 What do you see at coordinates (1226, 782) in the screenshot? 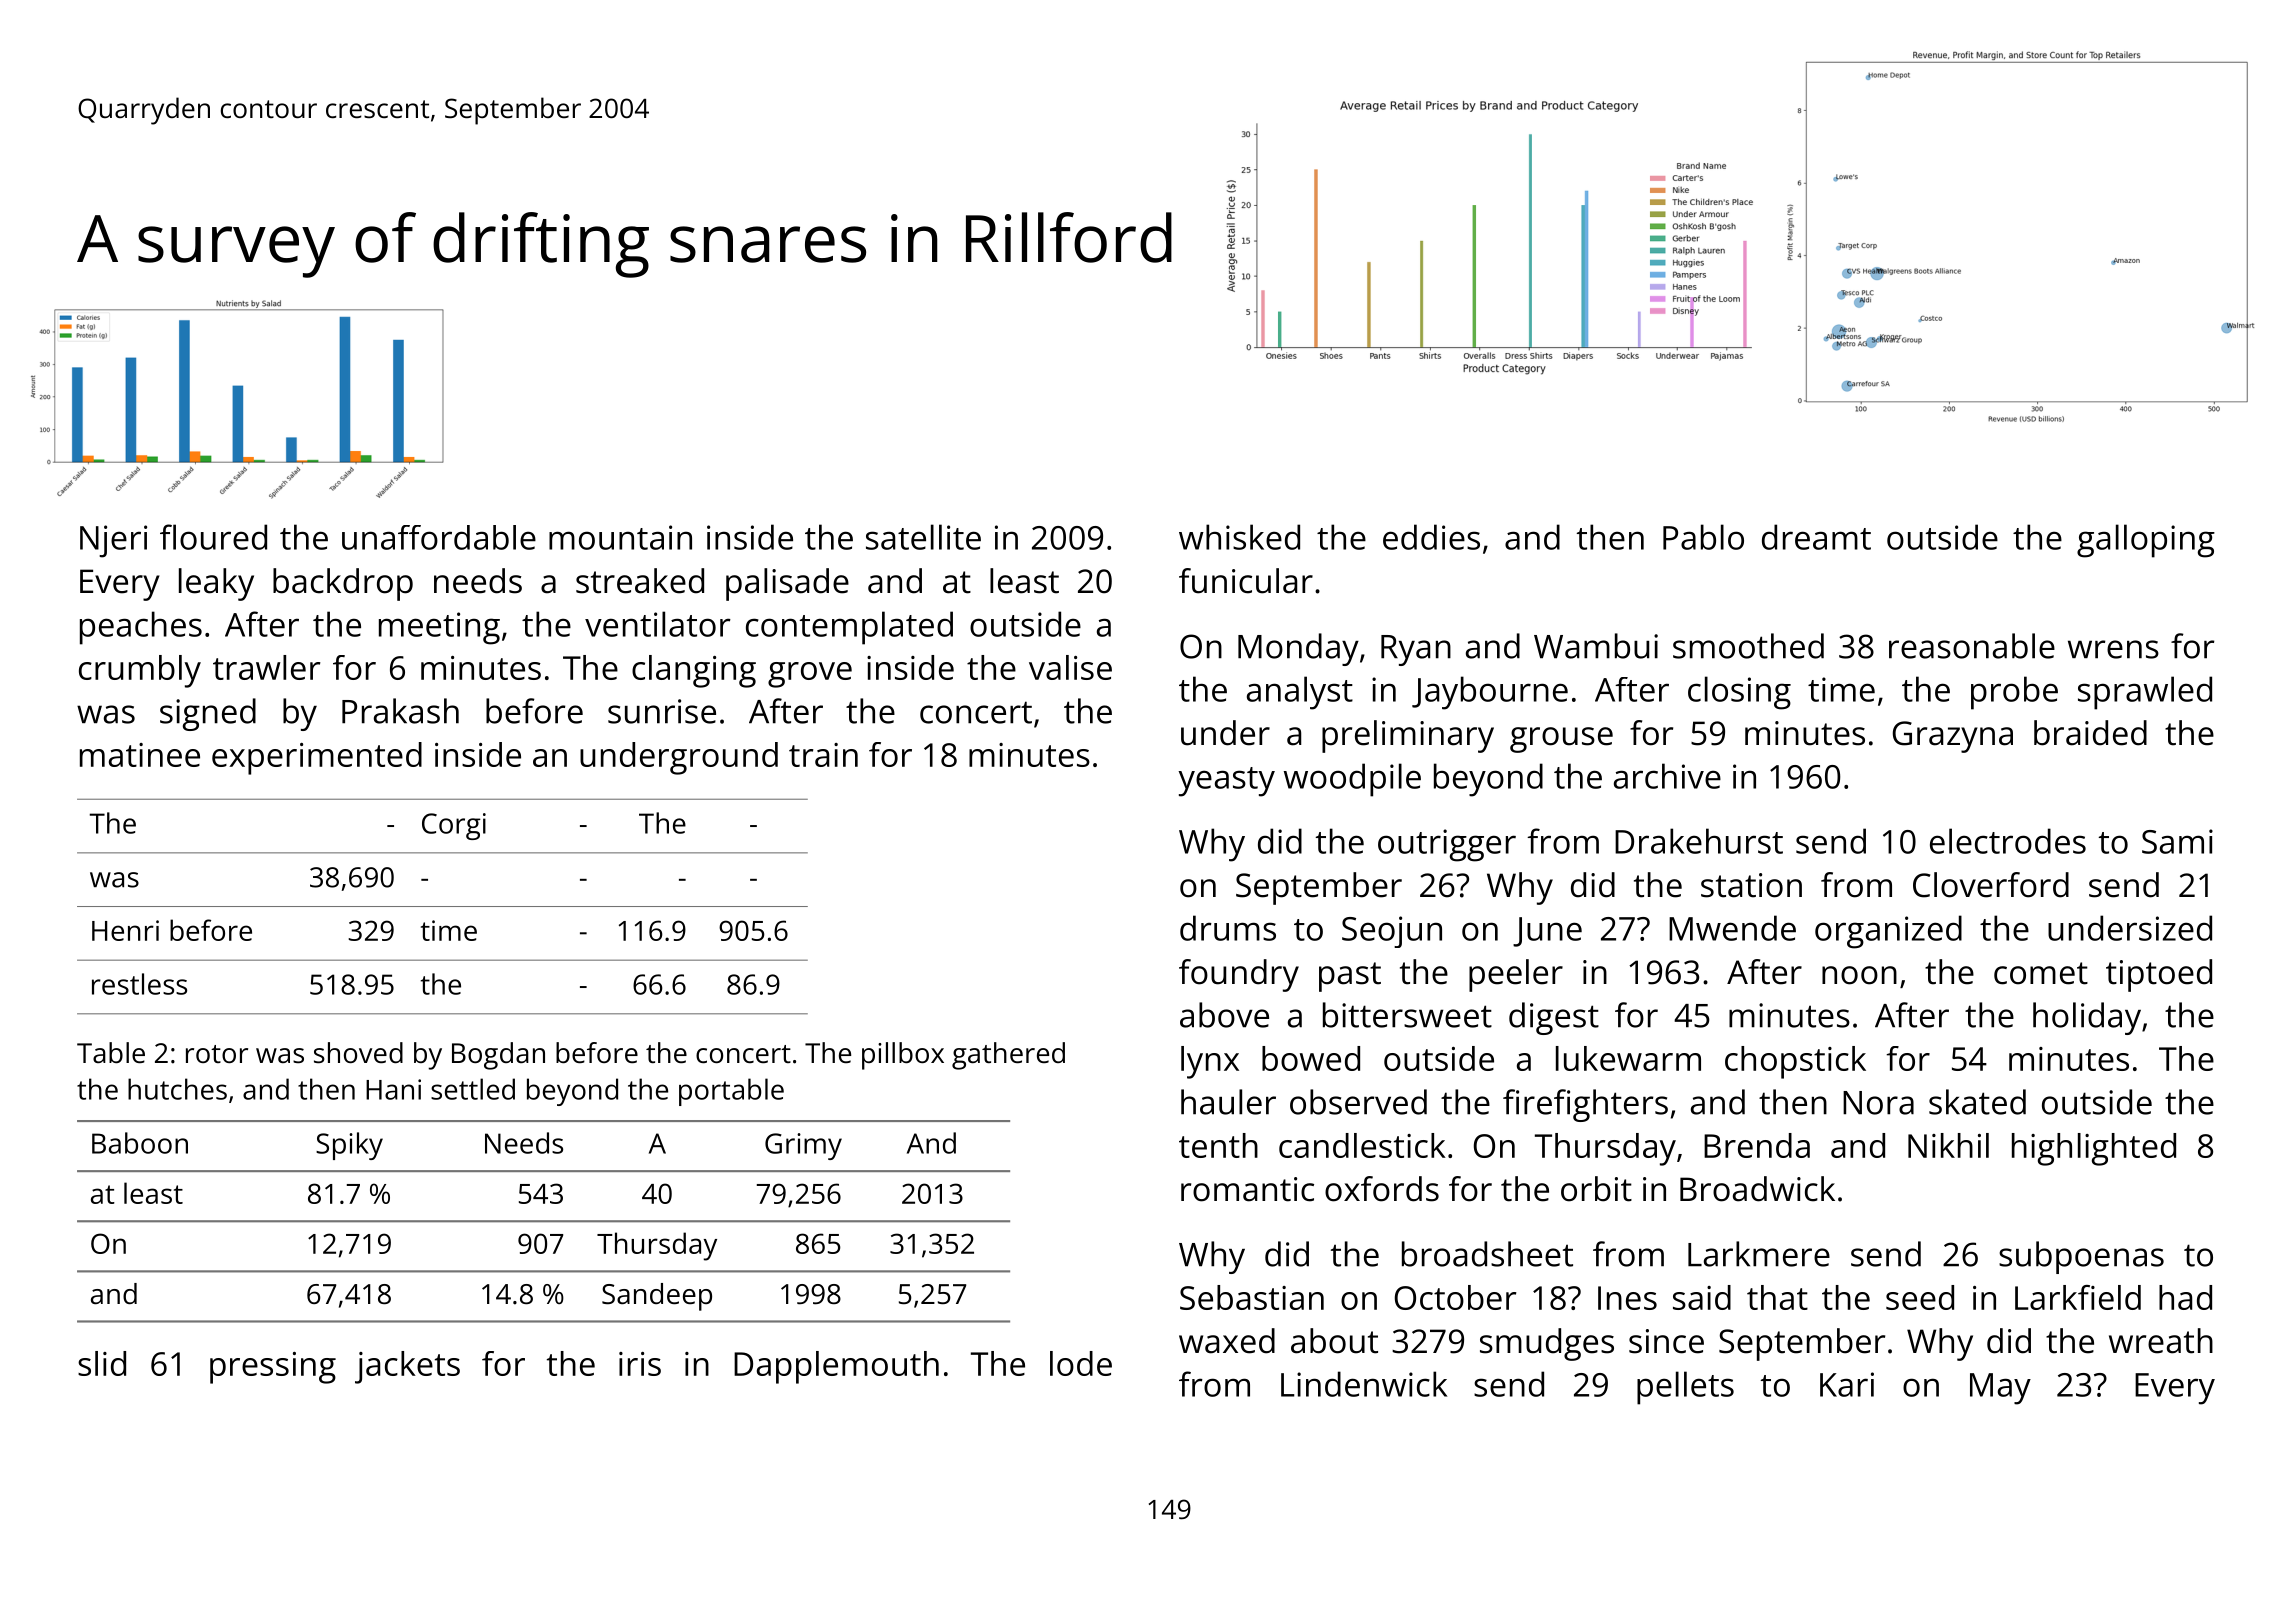
I see `yeasty` at bounding box center [1226, 782].
